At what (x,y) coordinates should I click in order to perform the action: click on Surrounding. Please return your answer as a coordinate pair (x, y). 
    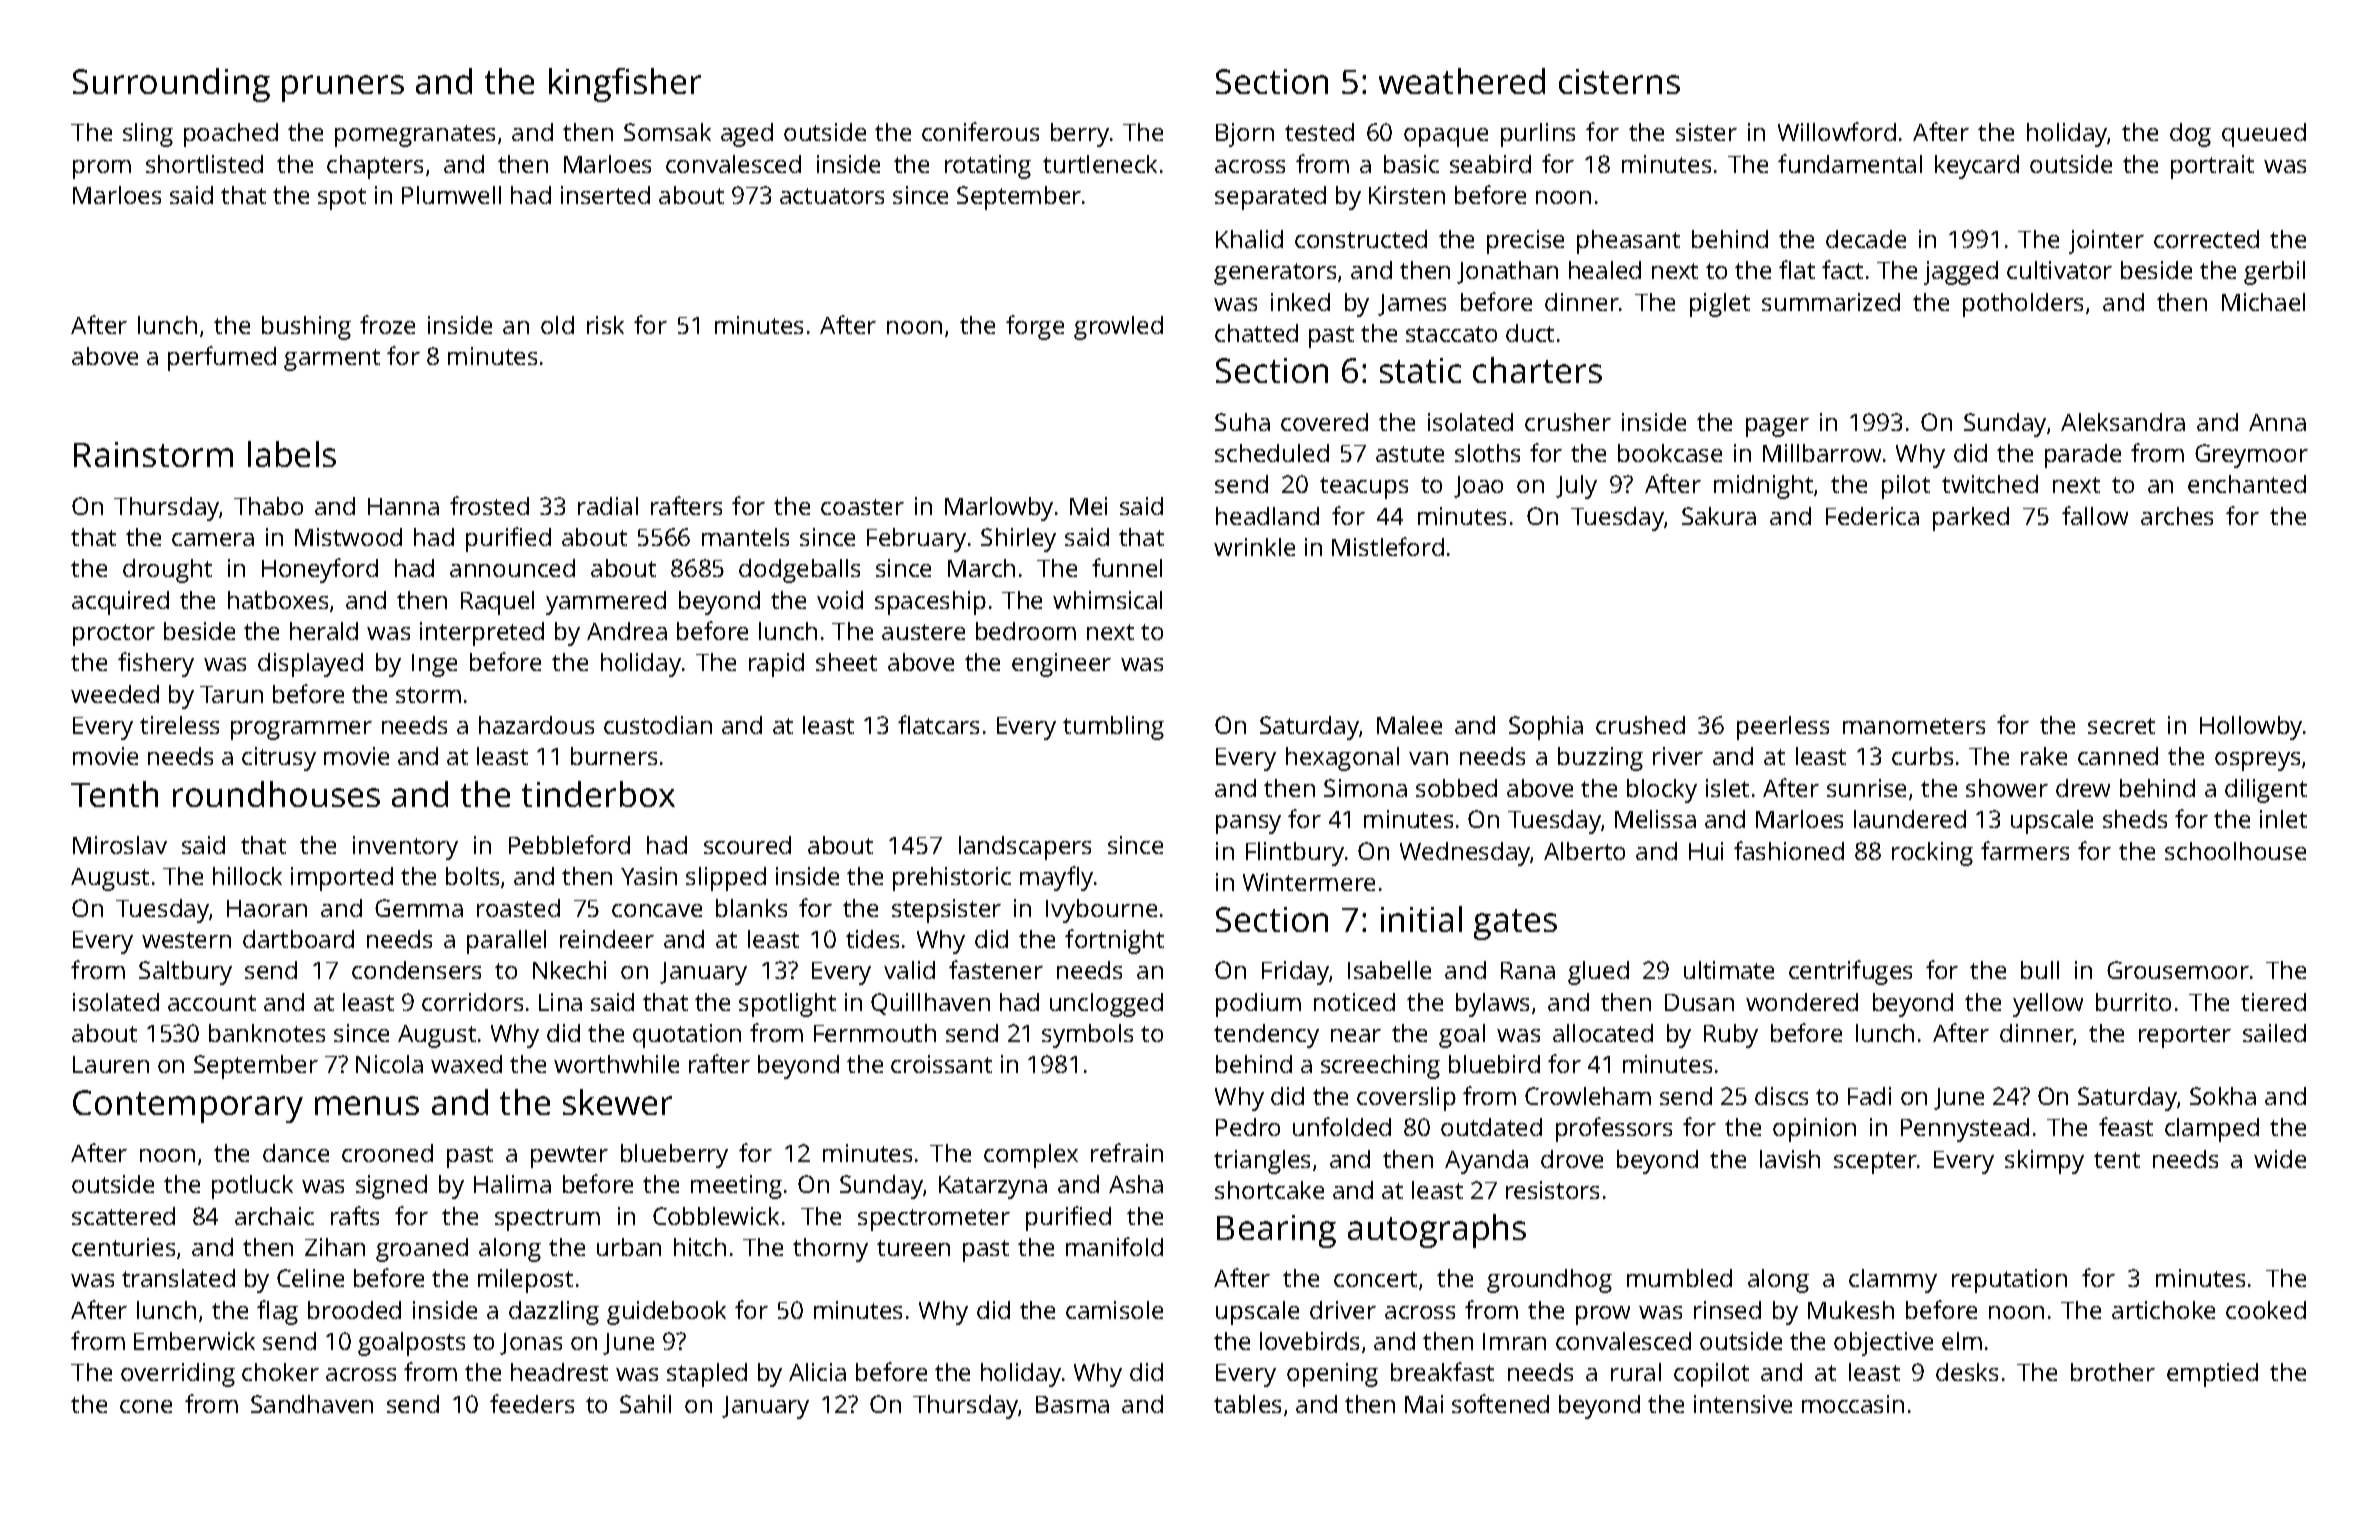
    Looking at the image, I should click on (171, 85).
